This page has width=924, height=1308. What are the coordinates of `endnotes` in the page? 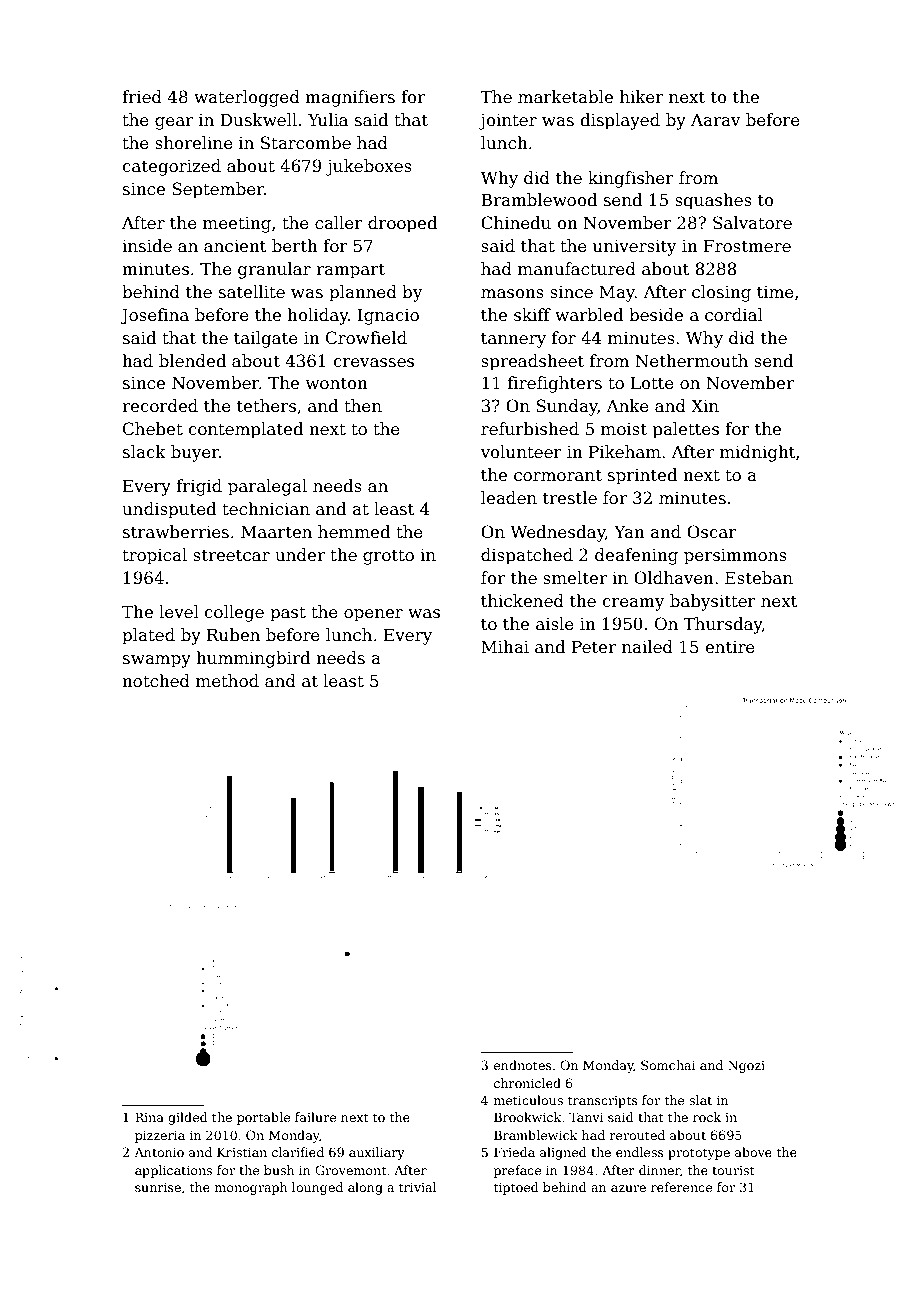 It's located at (522, 1065).
